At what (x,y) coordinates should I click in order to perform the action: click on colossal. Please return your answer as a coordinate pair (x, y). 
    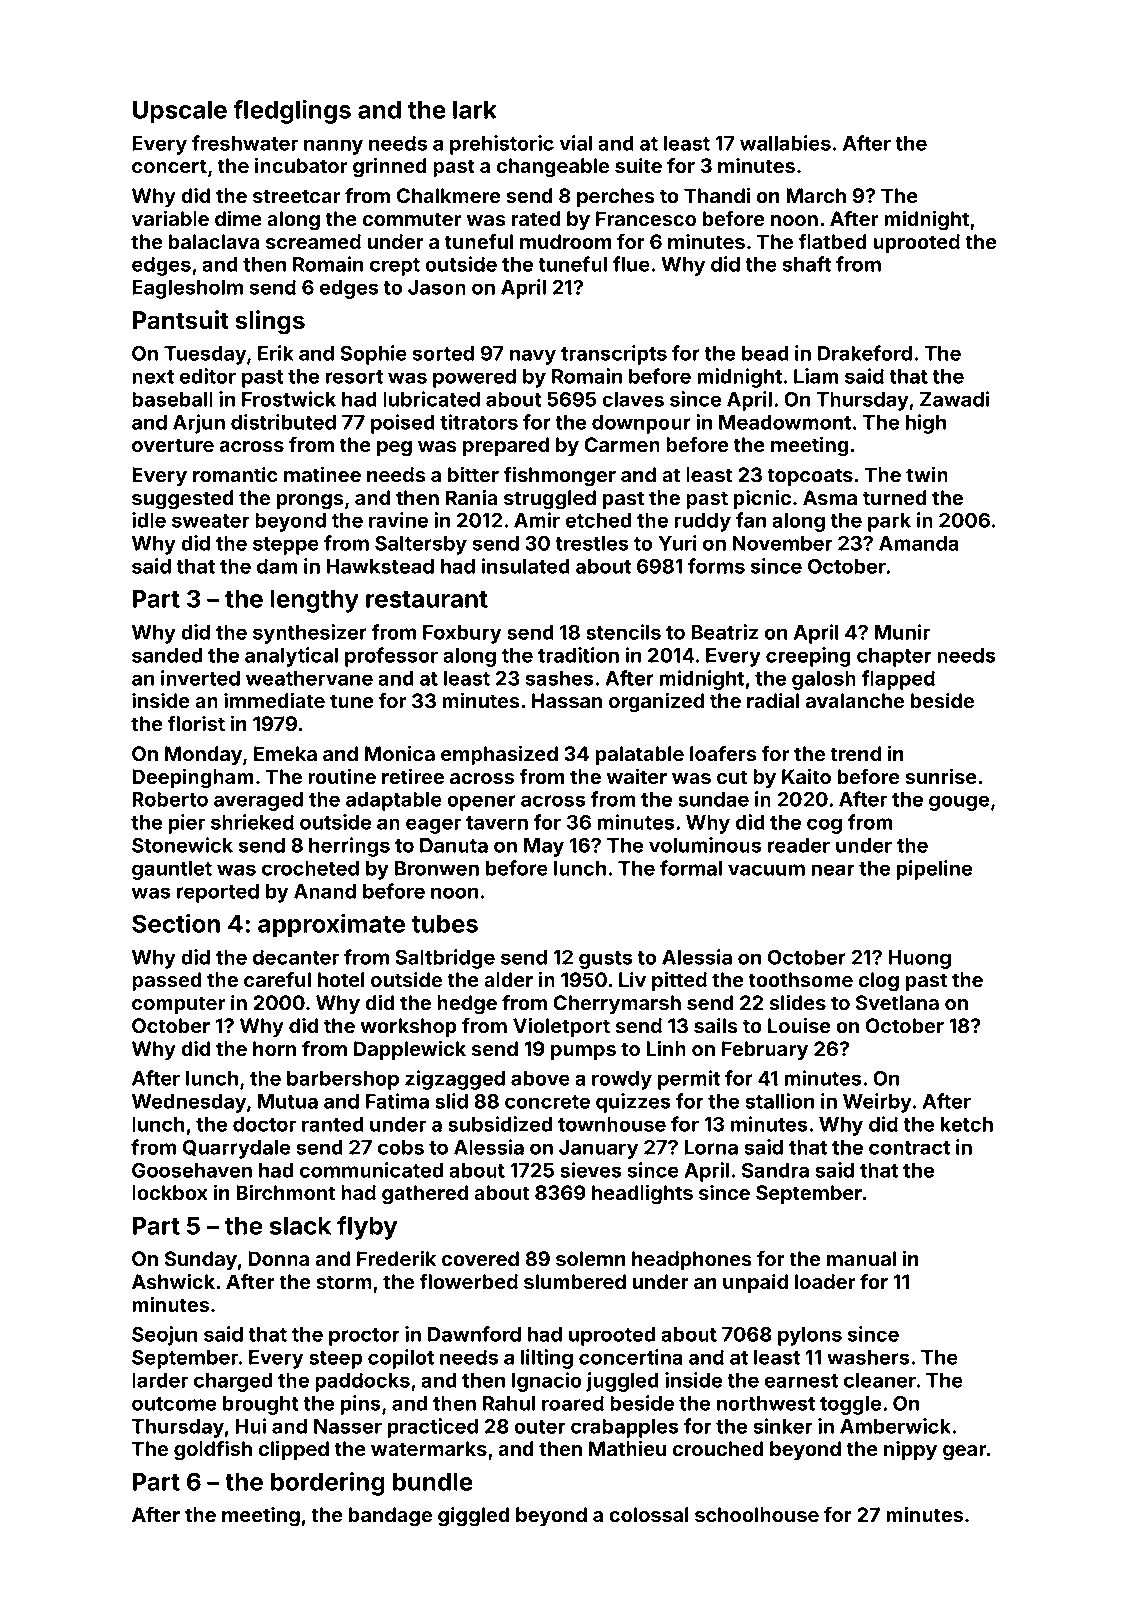
    Looking at the image, I should click on (649, 1514).
